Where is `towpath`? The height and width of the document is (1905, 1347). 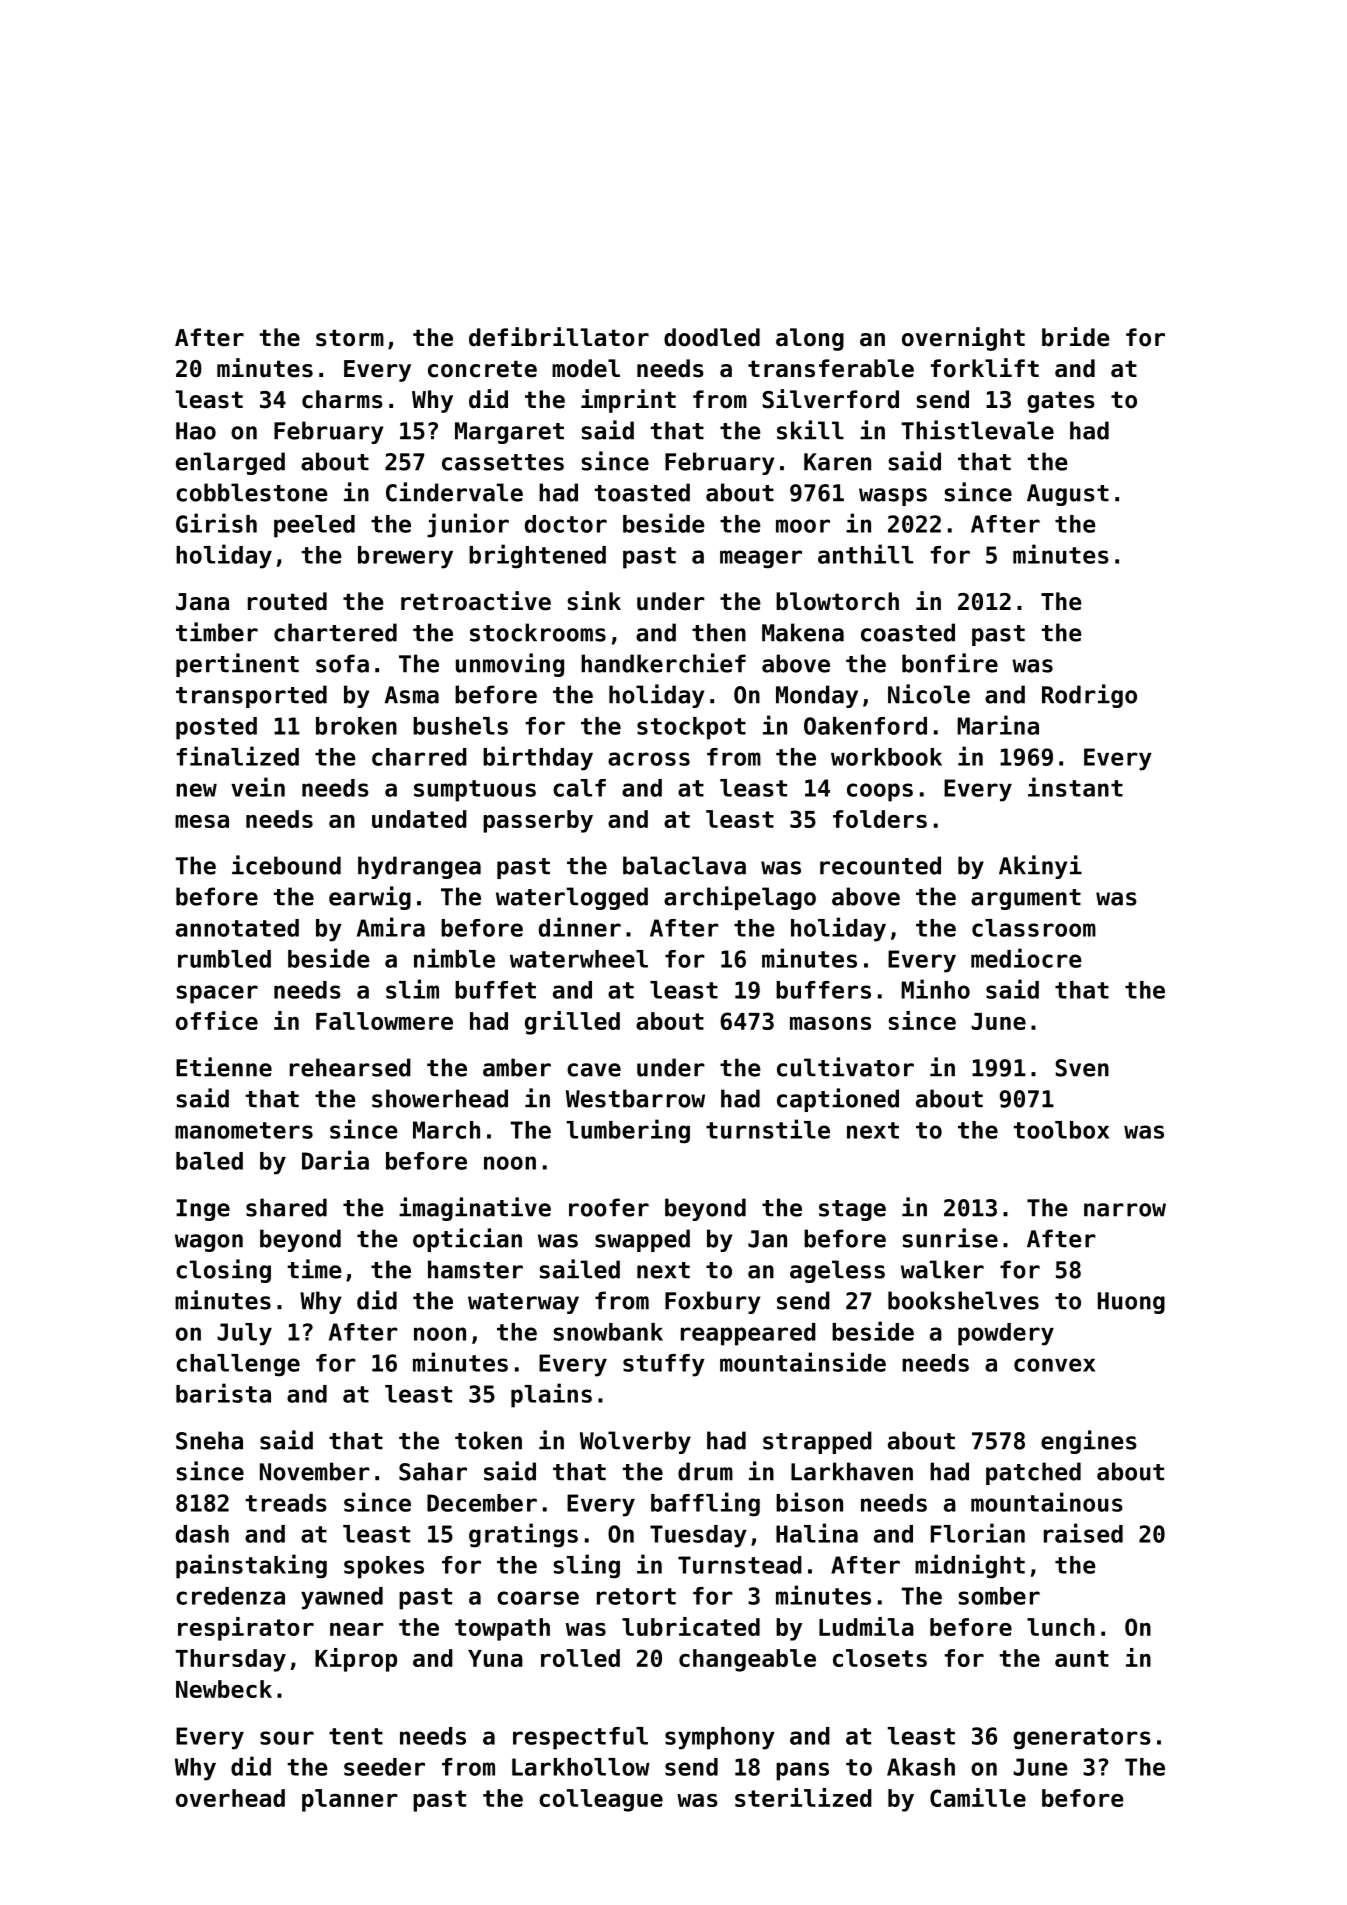 towpath is located at coordinates (502, 1629).
